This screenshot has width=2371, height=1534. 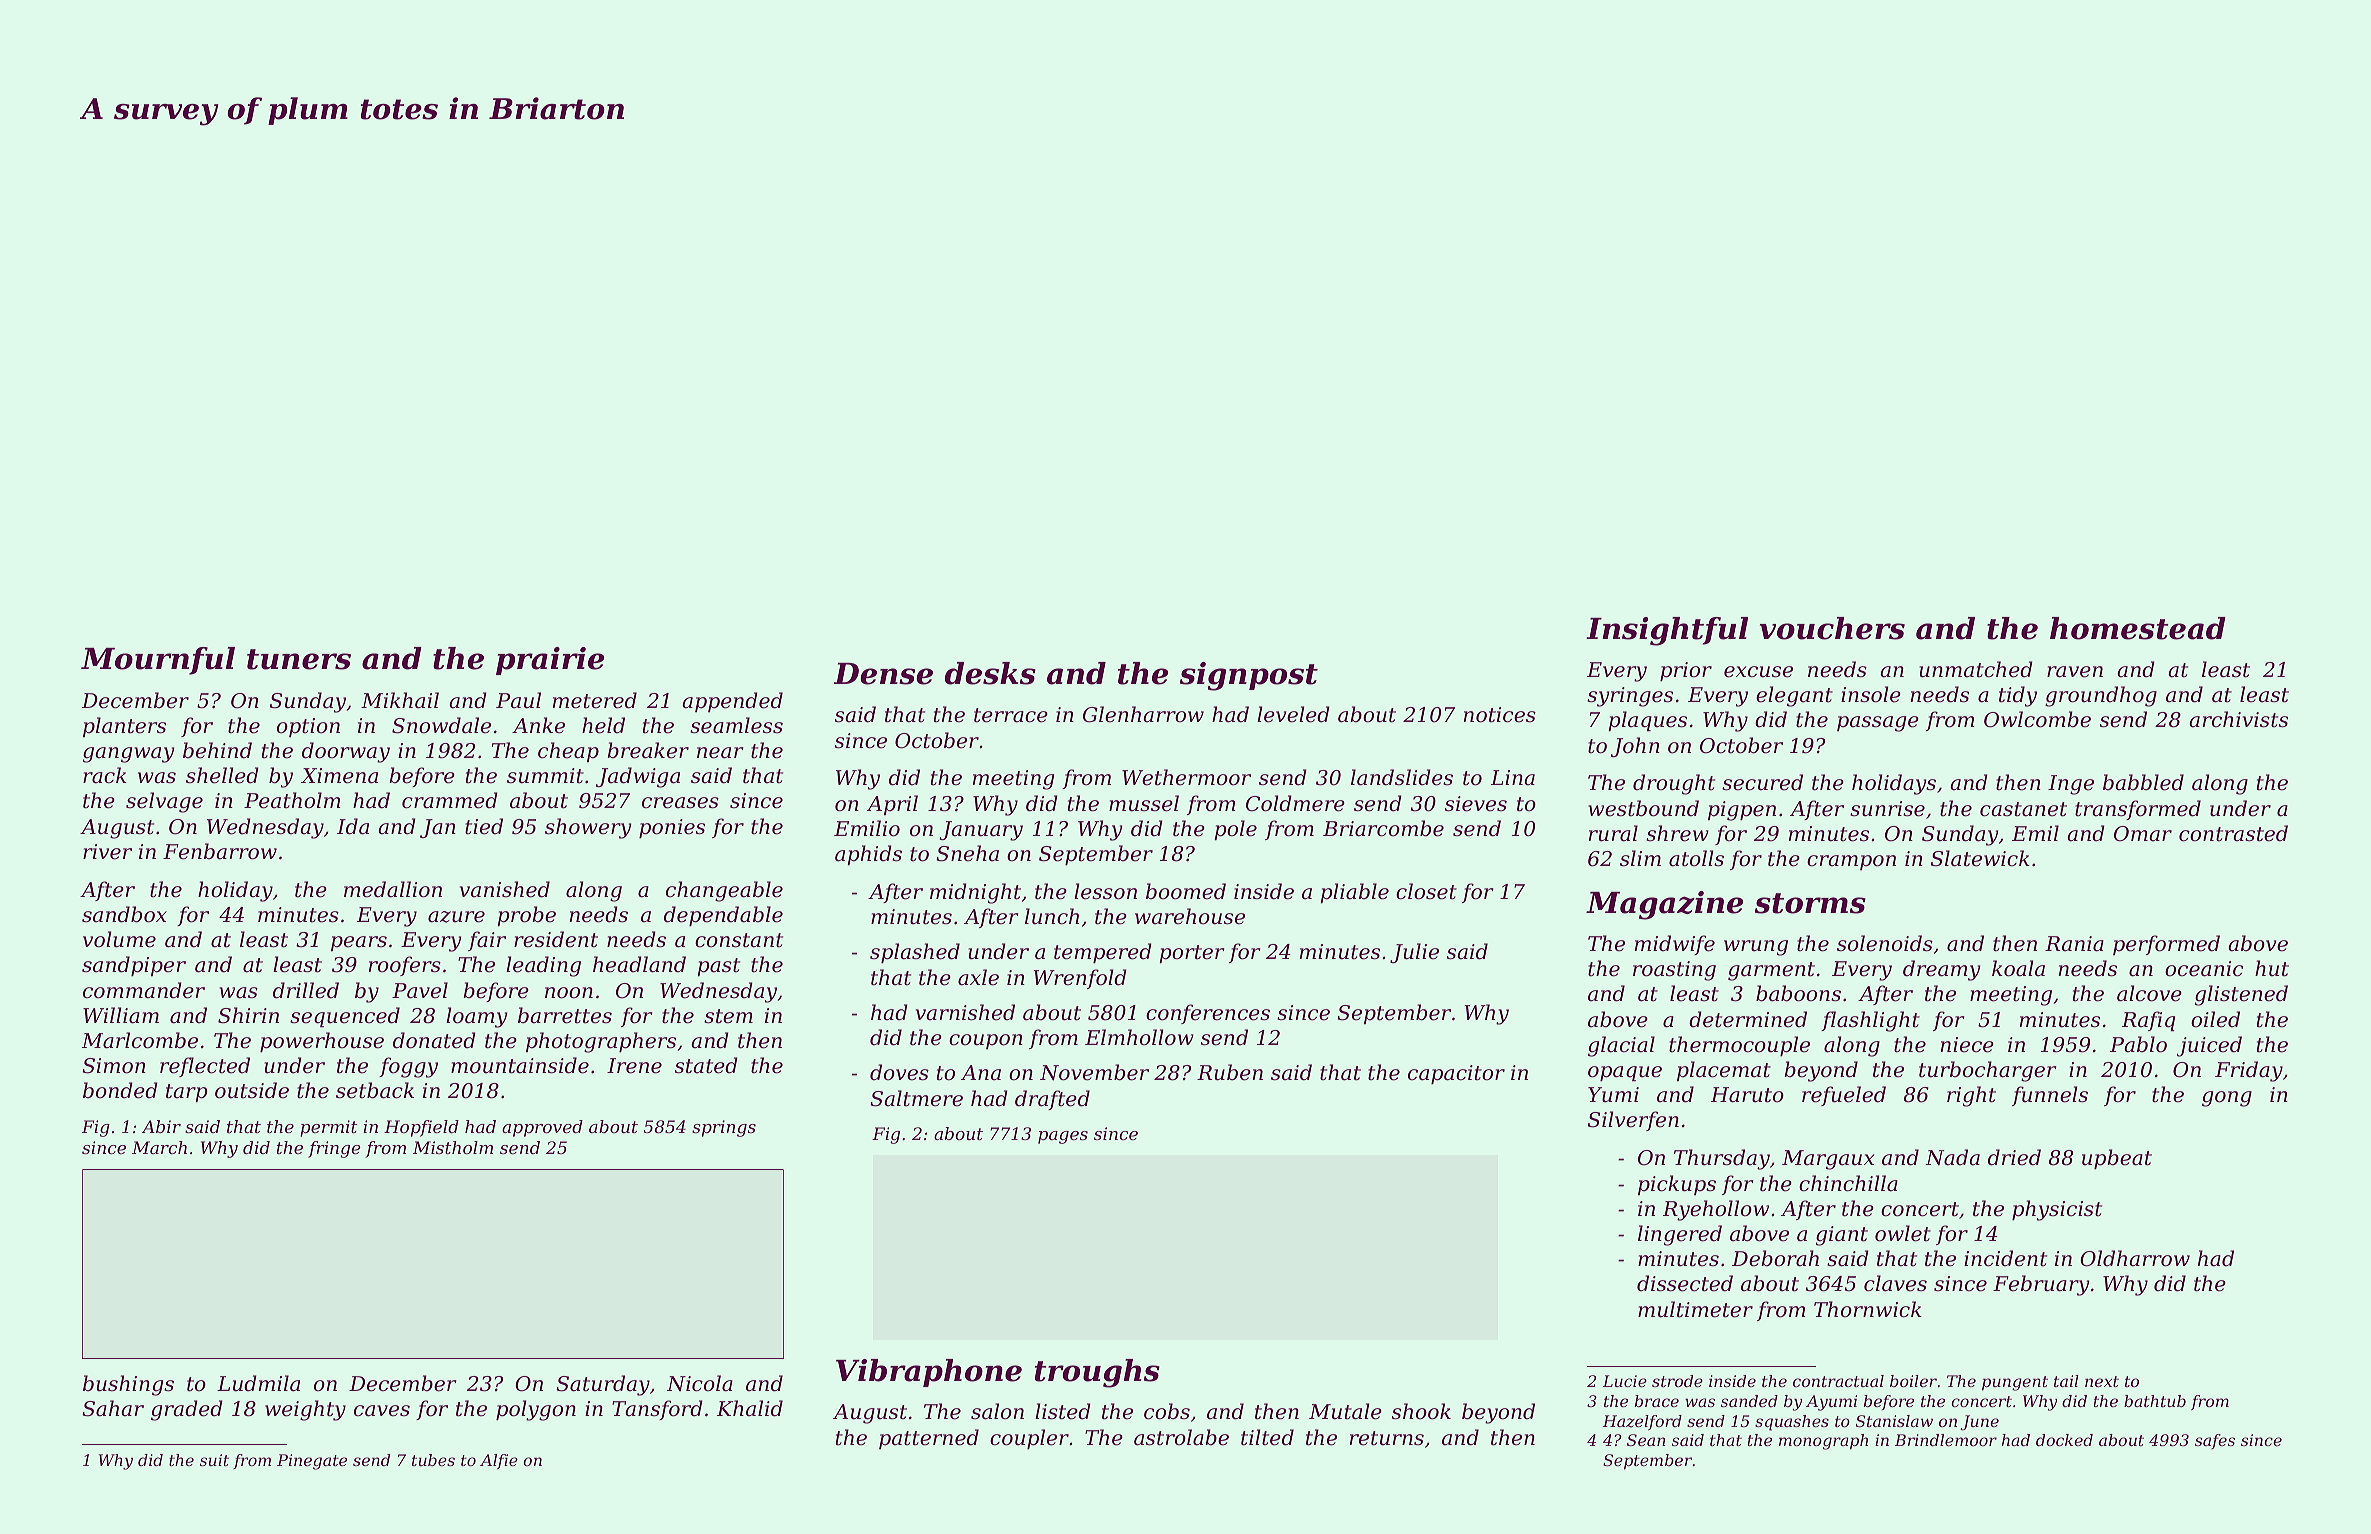 I want to click on archivists, so click(x=2238, y=719).
